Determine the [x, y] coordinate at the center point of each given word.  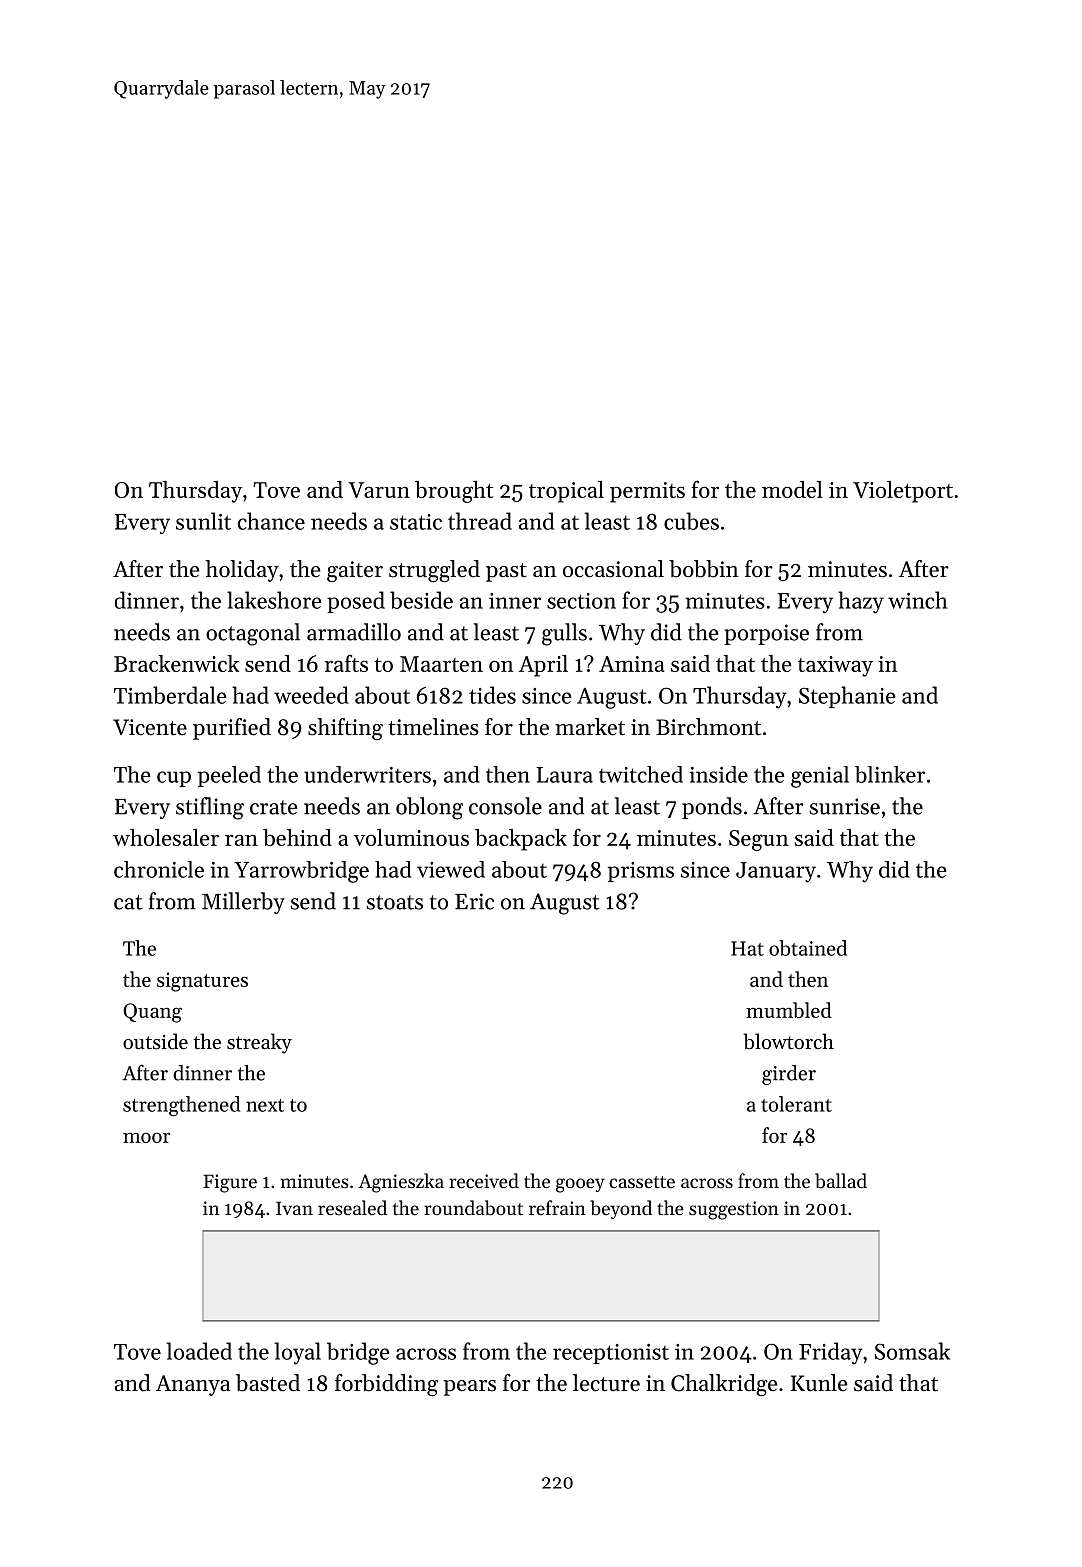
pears [470, 1388]
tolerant [796, 1104]
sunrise [845, 806]
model [792, 489]
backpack [521, 840]
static [416, 522]
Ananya [193, 1385]
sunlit [203, 521]
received [484, 1180]
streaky [259, 1043]
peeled [229, 776]
